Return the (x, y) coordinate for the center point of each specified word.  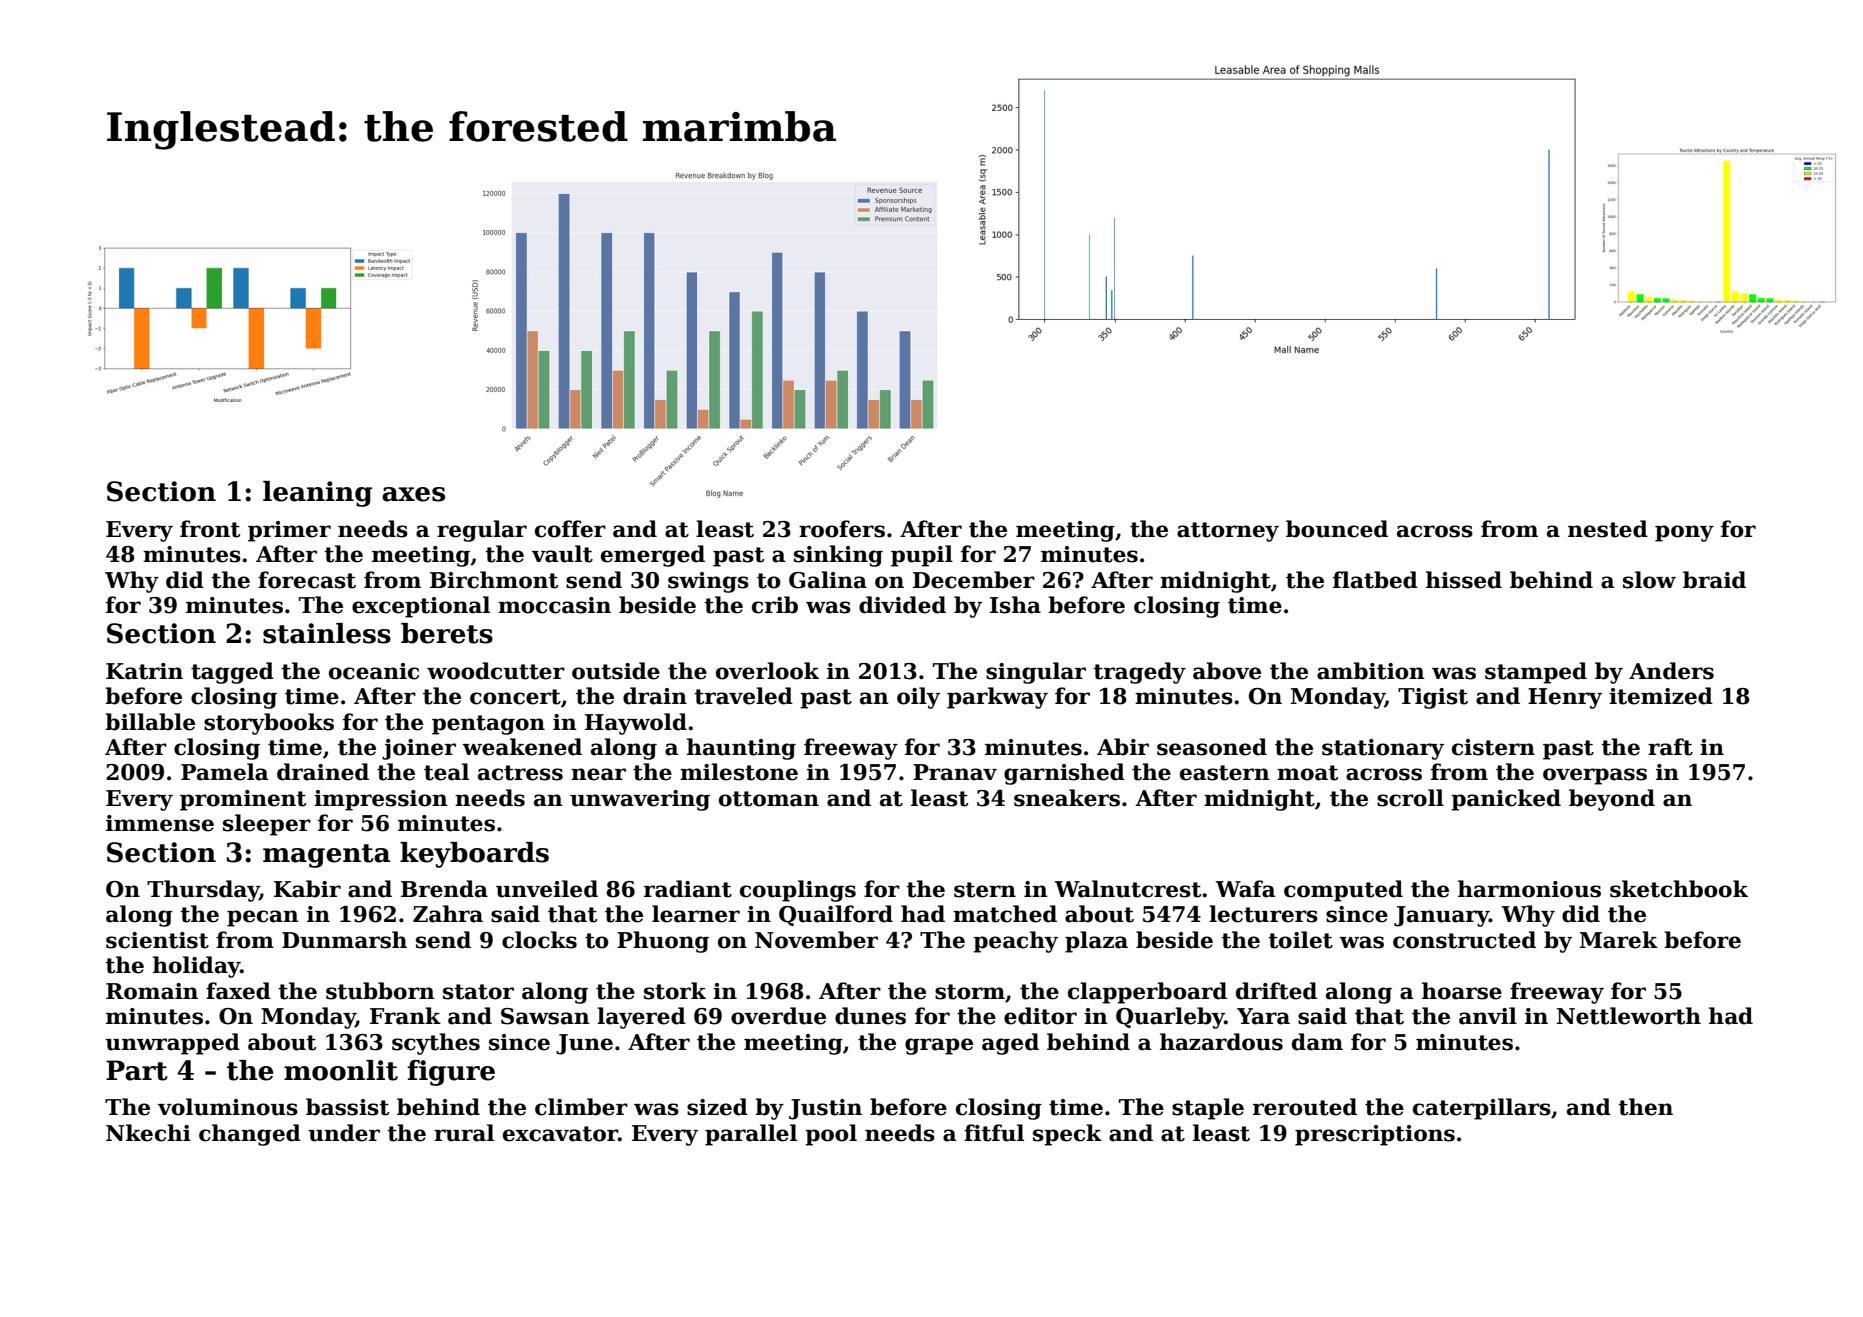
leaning (317, 494)
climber (581, 1107)
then (1645, 1107)
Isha (1015, 605)
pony (1684, 533)
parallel (751, 1135)
